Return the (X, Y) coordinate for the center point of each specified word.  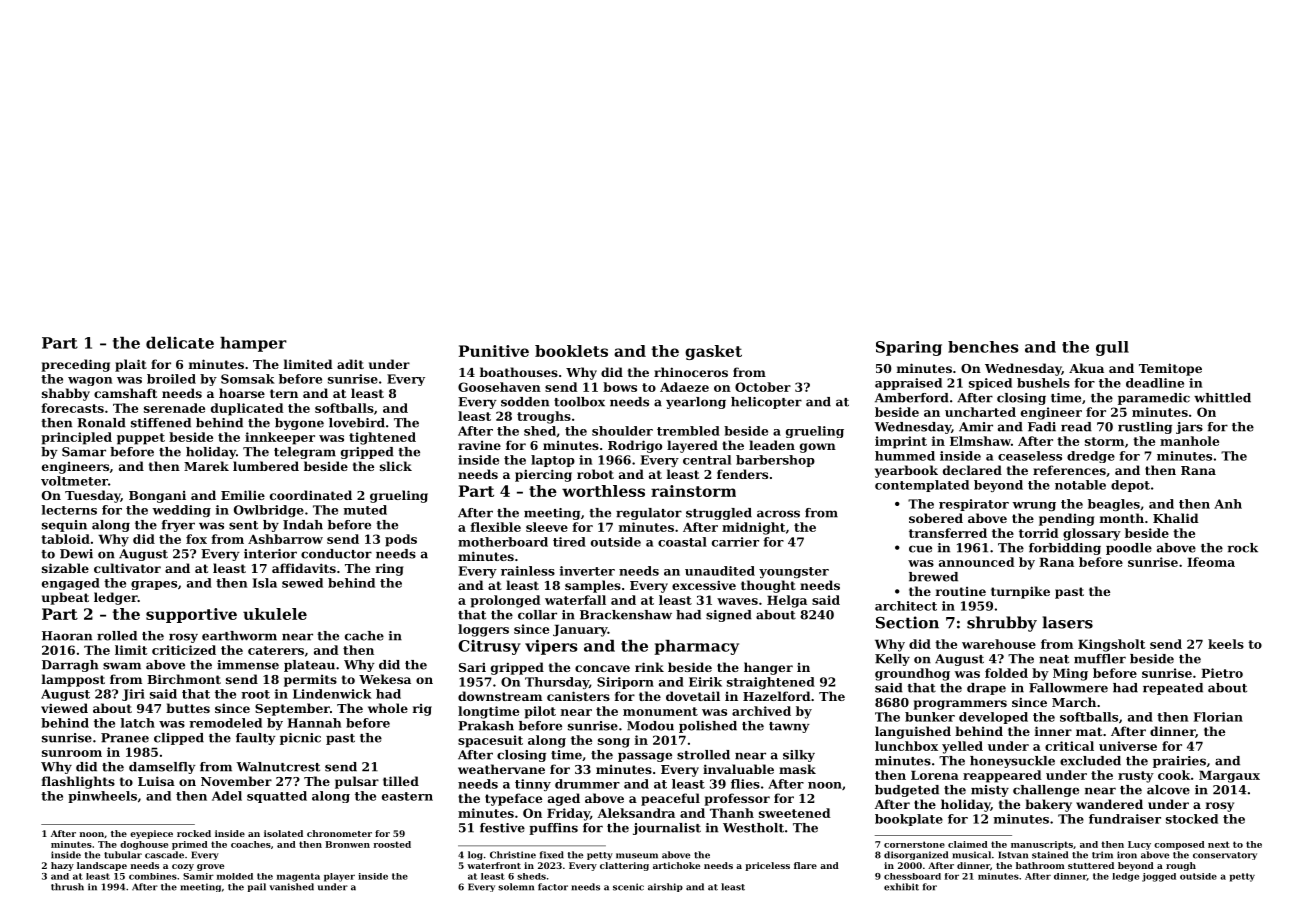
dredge (1091, 457)
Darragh (70, 666)
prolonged (505, 601)
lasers (1067, 622)
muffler (1100, 659)
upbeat (65, 598)
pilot (540, 712)
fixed (552, 855)
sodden (525, 402)
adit (350, 364)
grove (210, 867)
